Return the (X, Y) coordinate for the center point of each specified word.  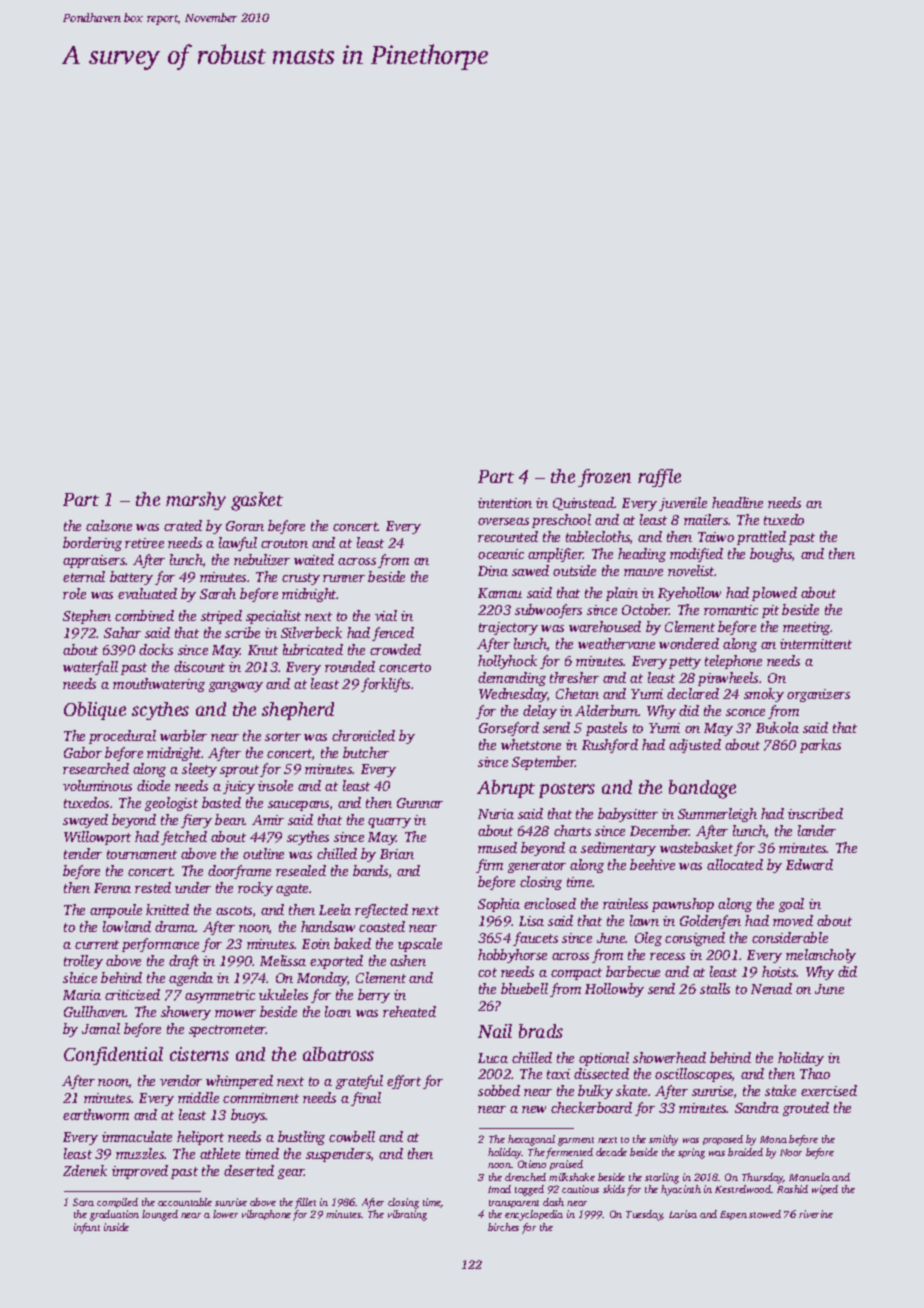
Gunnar (420, 803)
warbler (183, 735)
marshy (196, 501)
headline (737, 502)
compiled (117, 1203)
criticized (132, 994)
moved (793, 920)
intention (505, 503)
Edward (809, 864)
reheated (409, 1011)
